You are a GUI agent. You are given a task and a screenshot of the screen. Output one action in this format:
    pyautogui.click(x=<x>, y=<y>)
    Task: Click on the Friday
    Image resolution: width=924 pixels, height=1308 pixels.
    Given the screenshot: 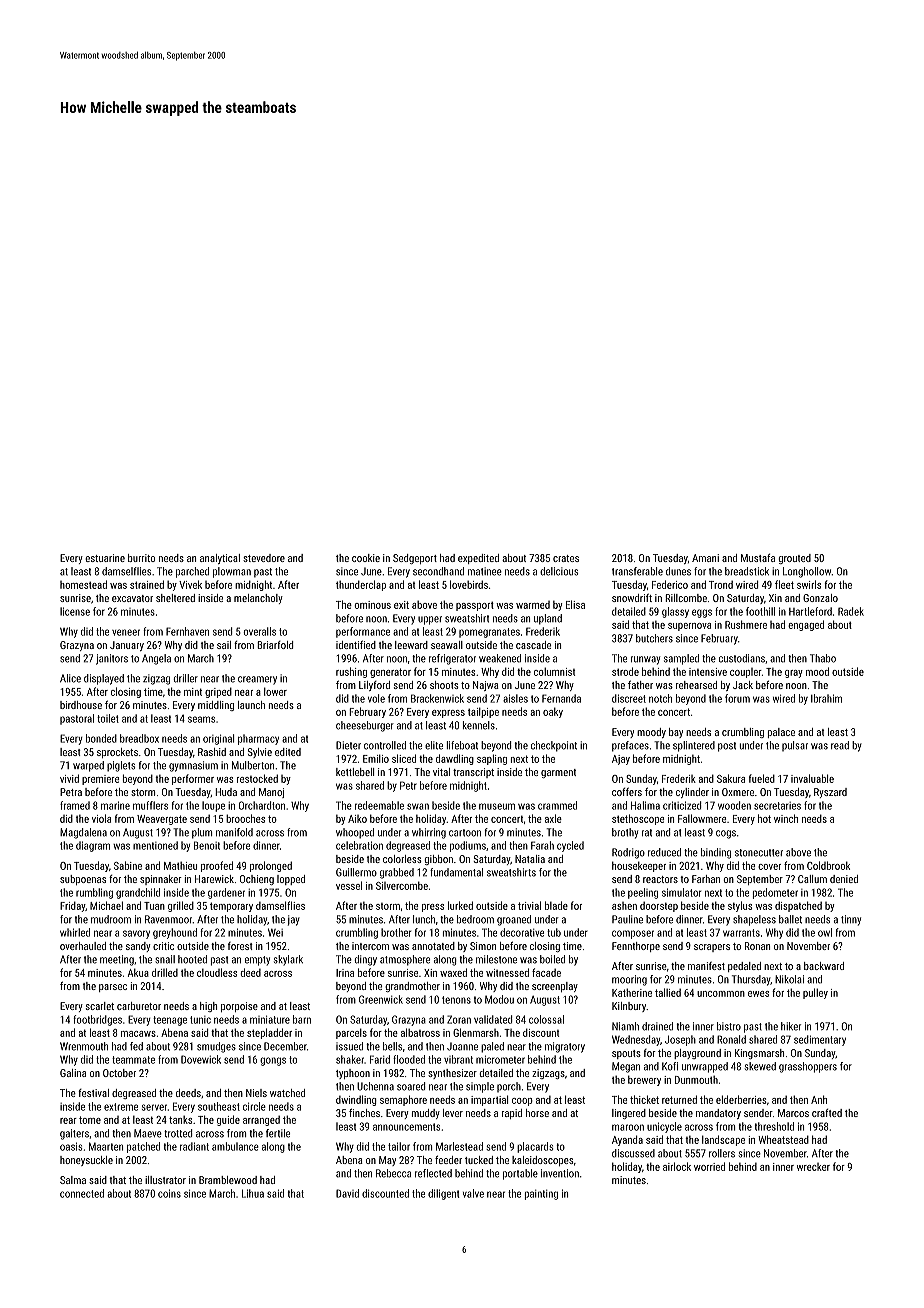 What is the action you would take?
    pyautogui.click(x=72, y=906)
